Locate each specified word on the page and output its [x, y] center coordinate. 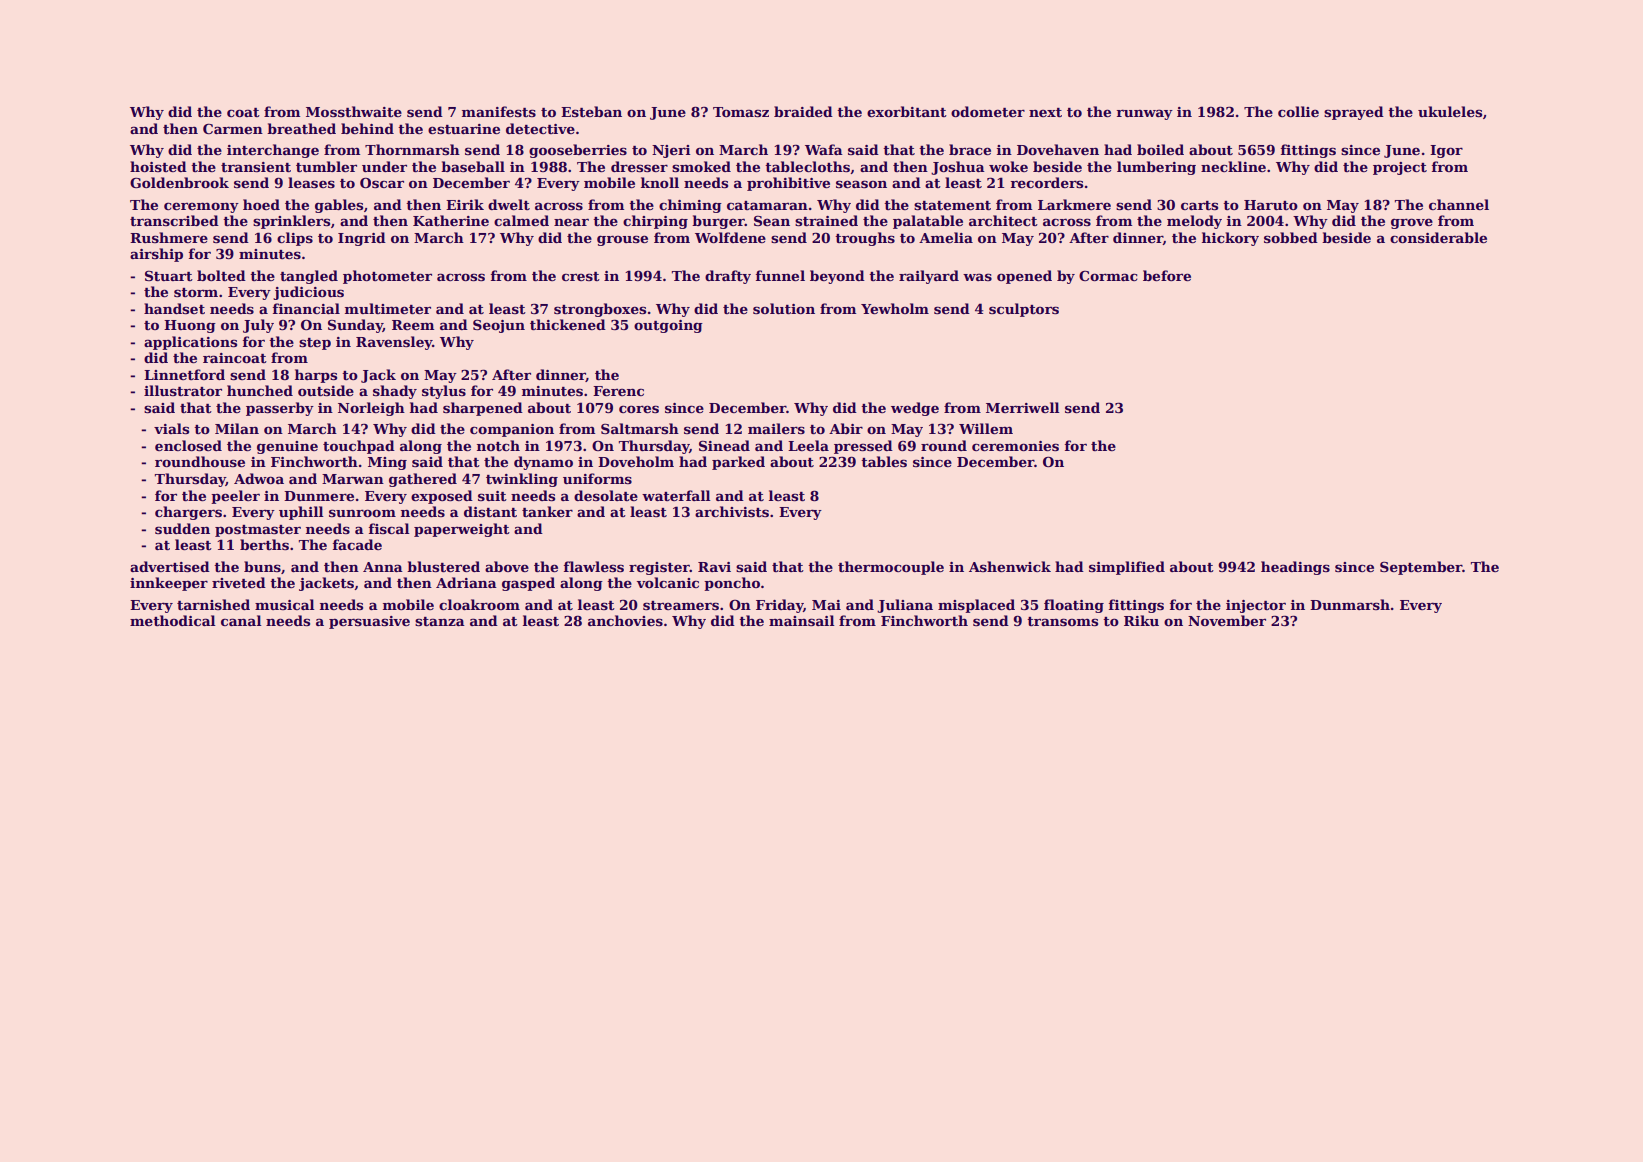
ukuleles [1450, 111]
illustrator [183, 390]
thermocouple [891, 568]
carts [1199, 205]
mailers [776, 428]
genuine [287, 447]
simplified [1127, 568]
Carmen [233, 129]
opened [1024, 277]
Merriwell [1023, 407]
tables [884, 461]
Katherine [451, 220]
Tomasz [741, 112]
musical [285, 604]
